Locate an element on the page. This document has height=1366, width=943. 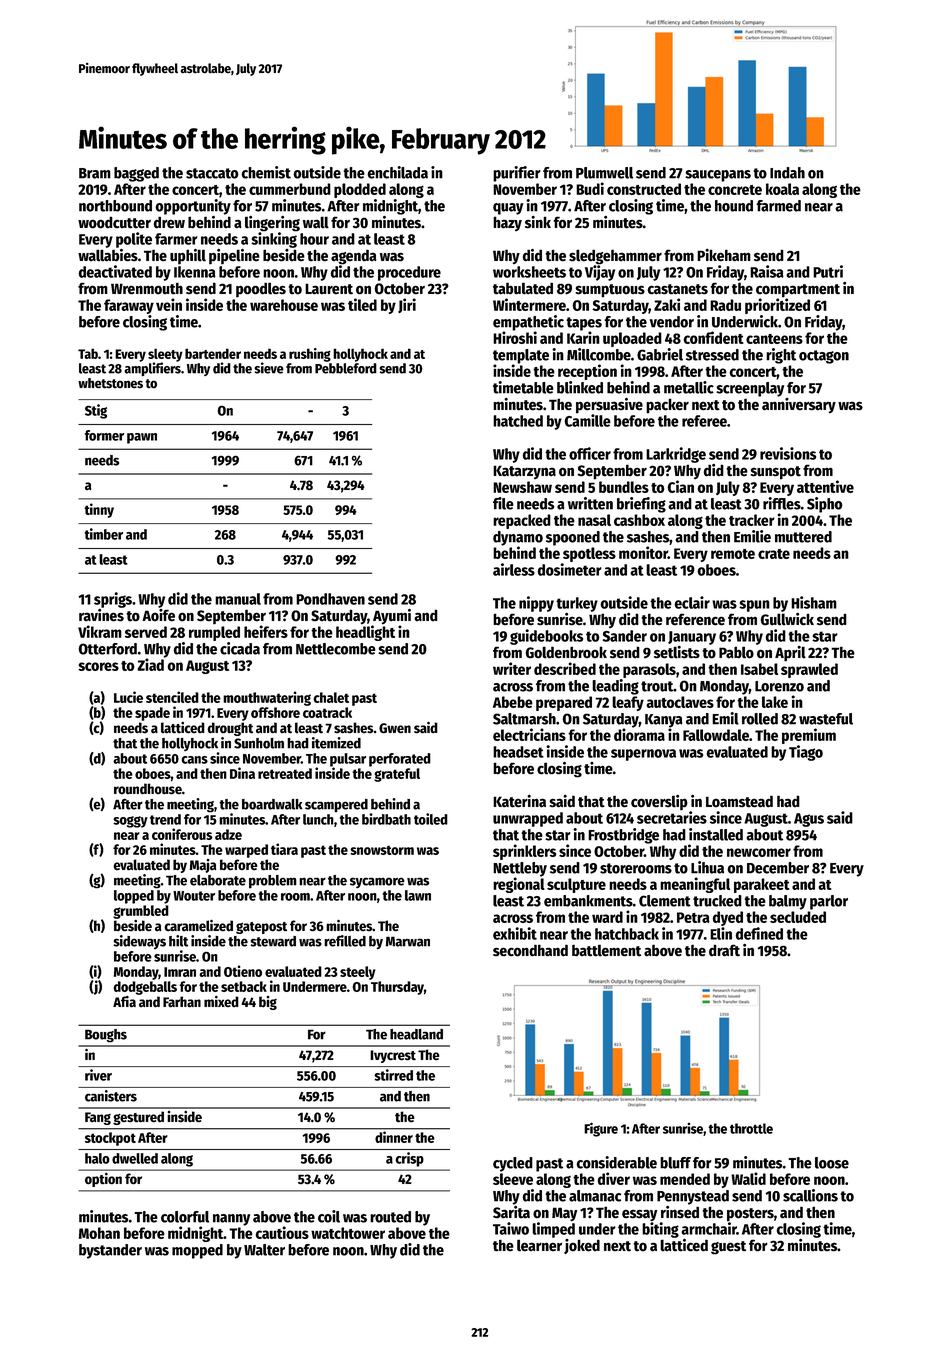
soggy is located at coordinates (130, 822).
